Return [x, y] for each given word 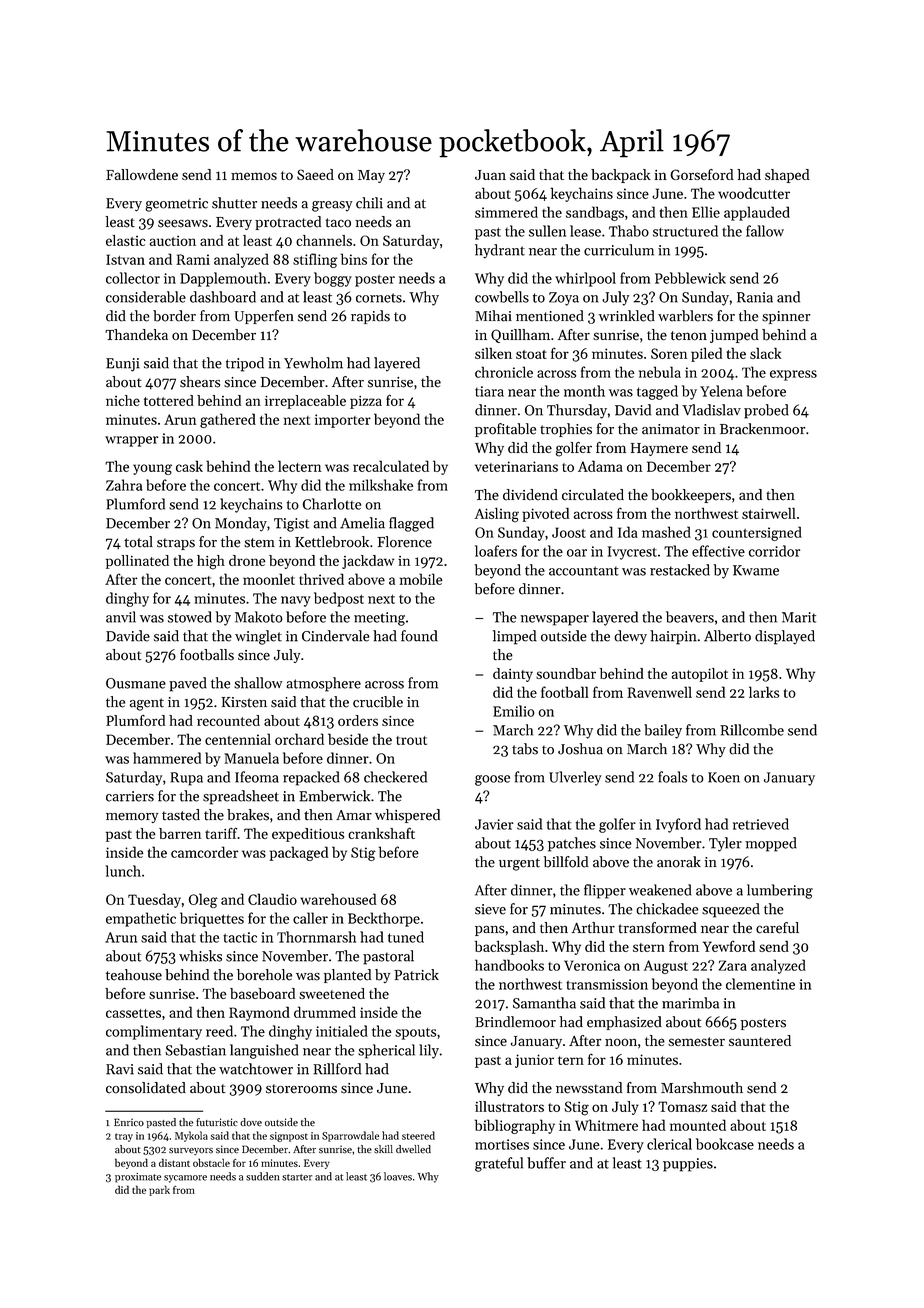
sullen [547, 231]
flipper [605, 891]
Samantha [544, 1003]
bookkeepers [691, 496]
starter [297, 1177]
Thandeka [136, 335]
